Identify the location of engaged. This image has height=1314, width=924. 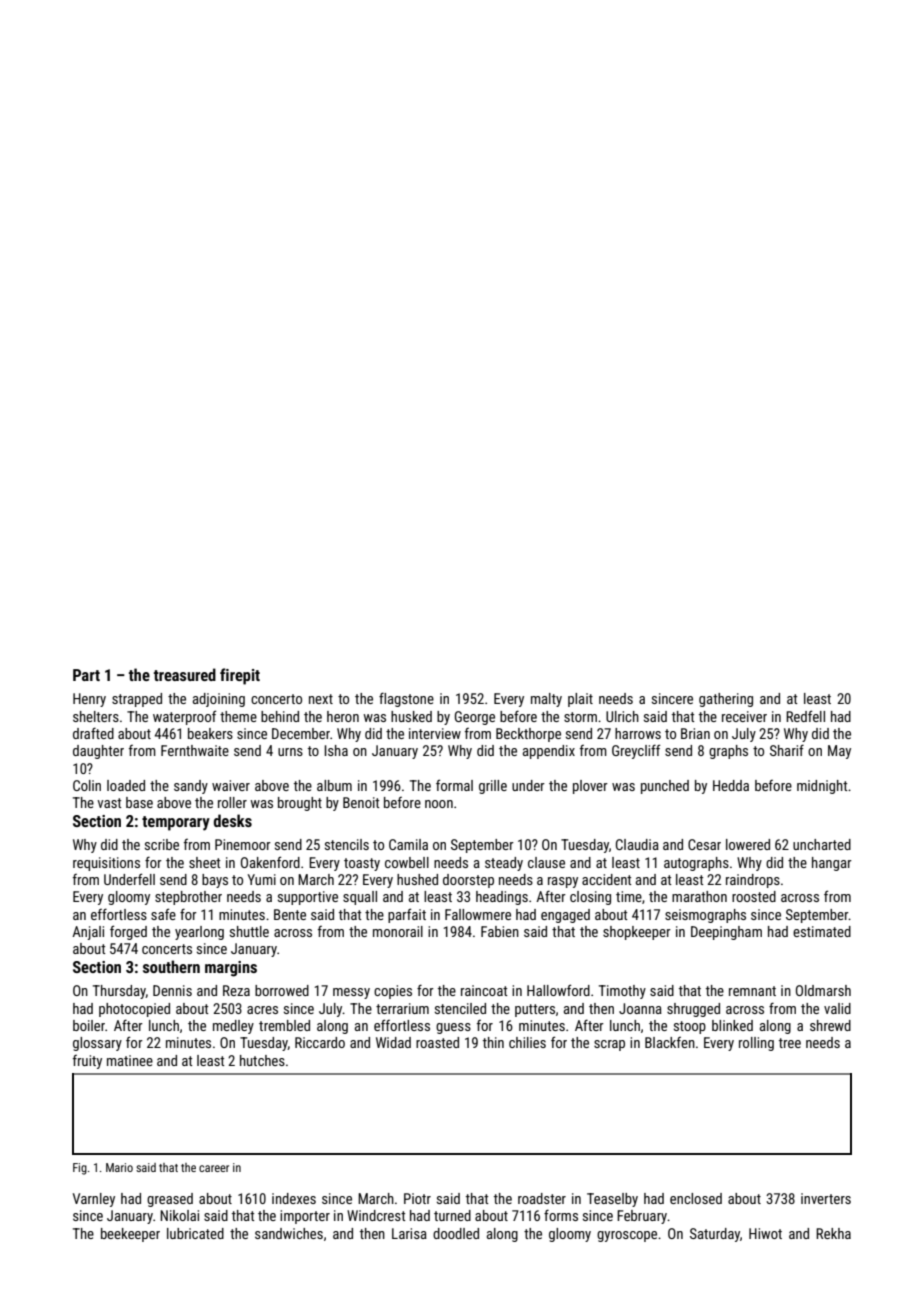
(565, 916).
